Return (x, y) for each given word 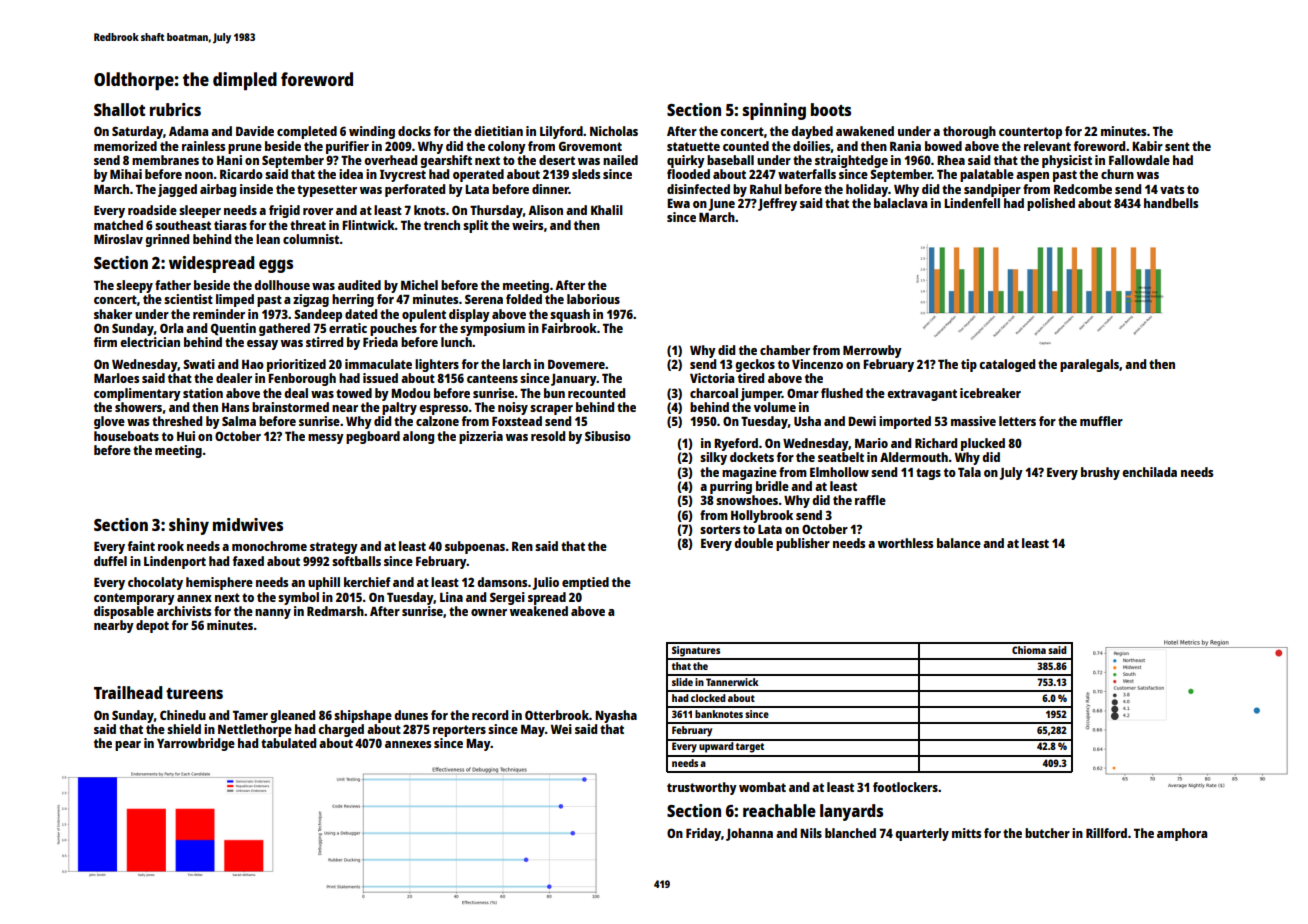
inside (256, 189)
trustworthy (702, 788)
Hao (253, 364)
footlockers (905, 787)
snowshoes (747, 500)
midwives (248, 524)
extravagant (922, 395)
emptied (585, 583)
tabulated (288, 743)
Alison (545, 210)
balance (959, 543)
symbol (298, 598)
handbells (1171, 203)
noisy (513, 408)
